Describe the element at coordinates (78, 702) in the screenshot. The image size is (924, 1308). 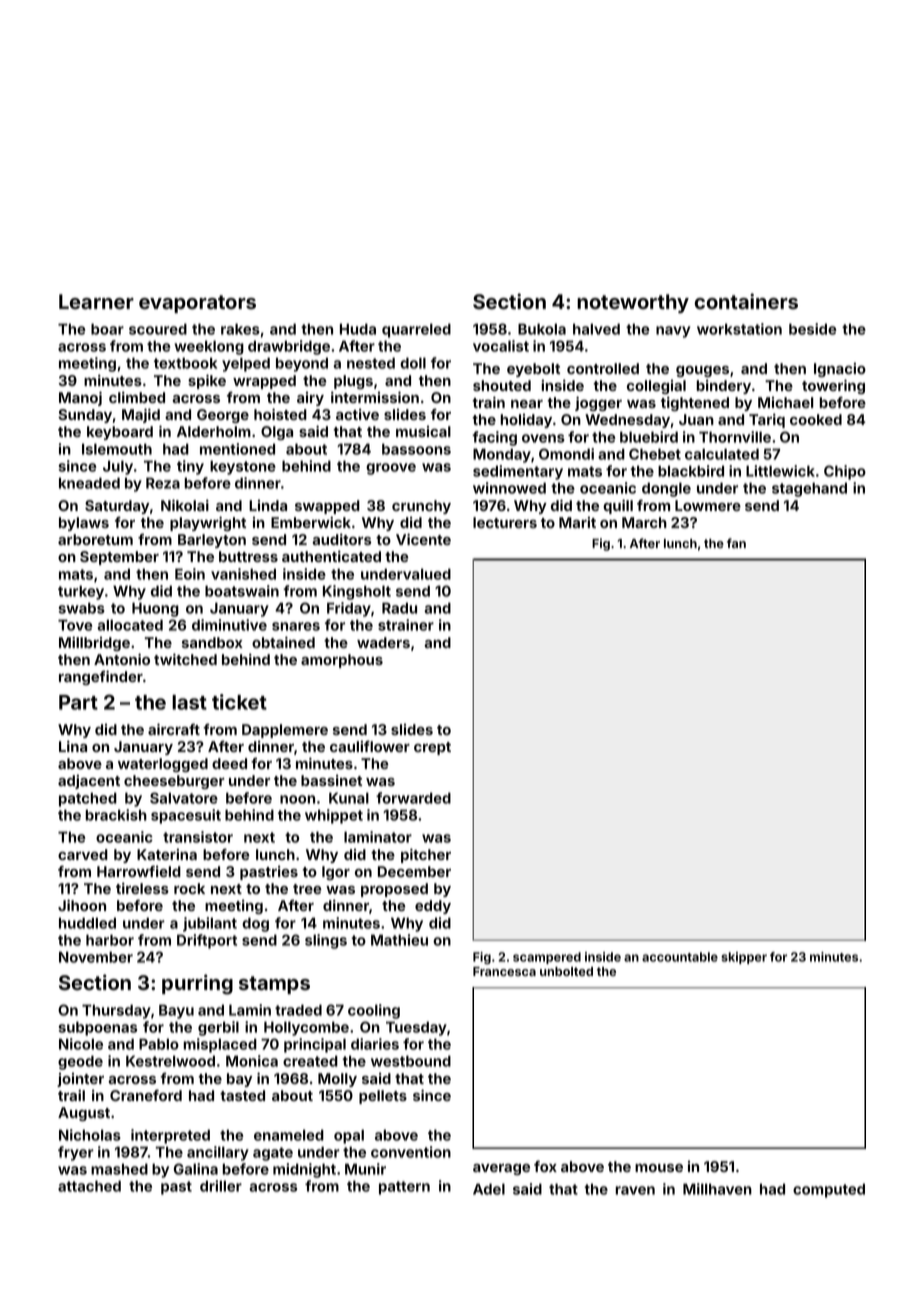
I see `Part` at that location.
